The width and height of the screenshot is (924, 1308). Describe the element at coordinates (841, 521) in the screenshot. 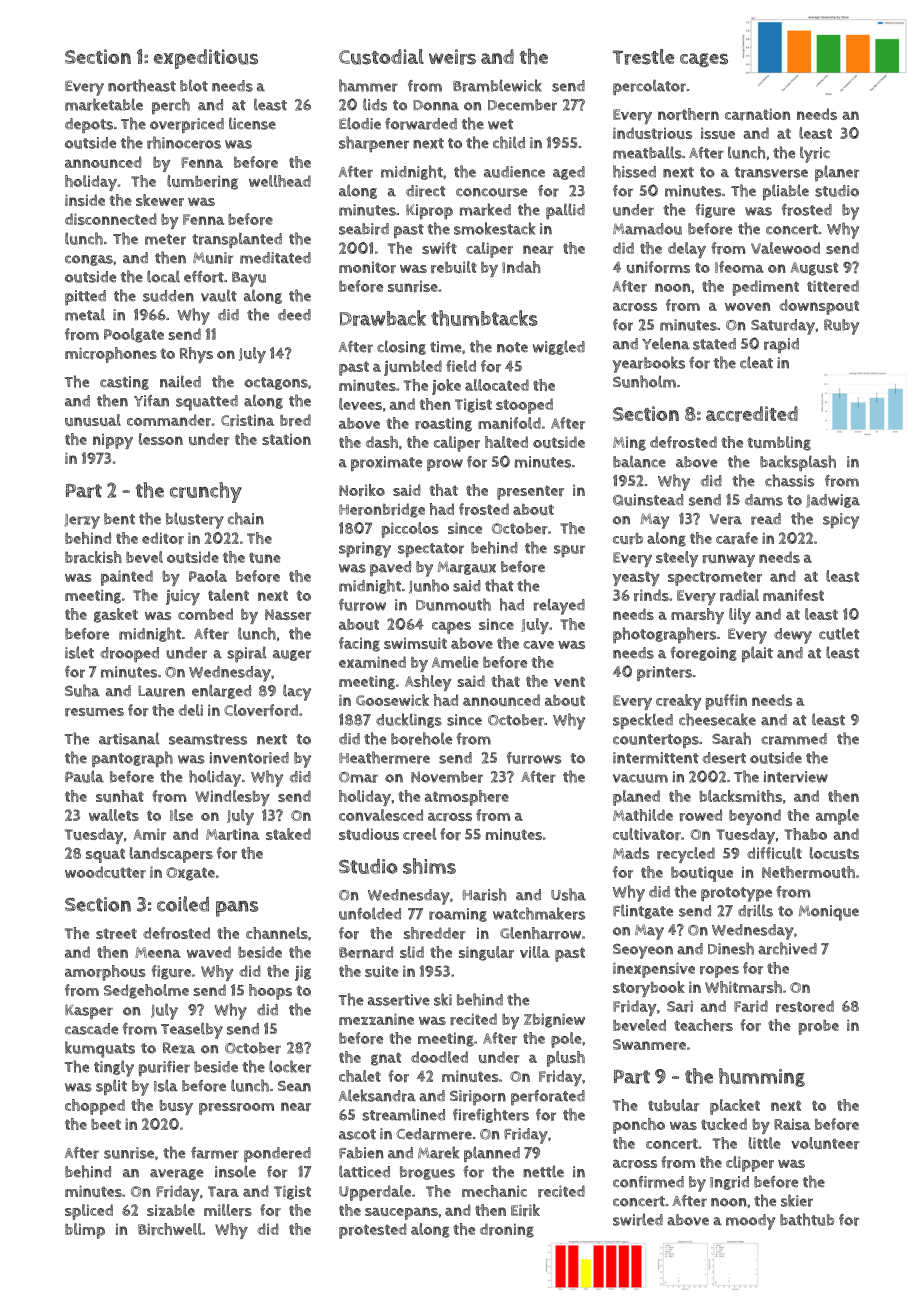

I see `spicy` at that location.
